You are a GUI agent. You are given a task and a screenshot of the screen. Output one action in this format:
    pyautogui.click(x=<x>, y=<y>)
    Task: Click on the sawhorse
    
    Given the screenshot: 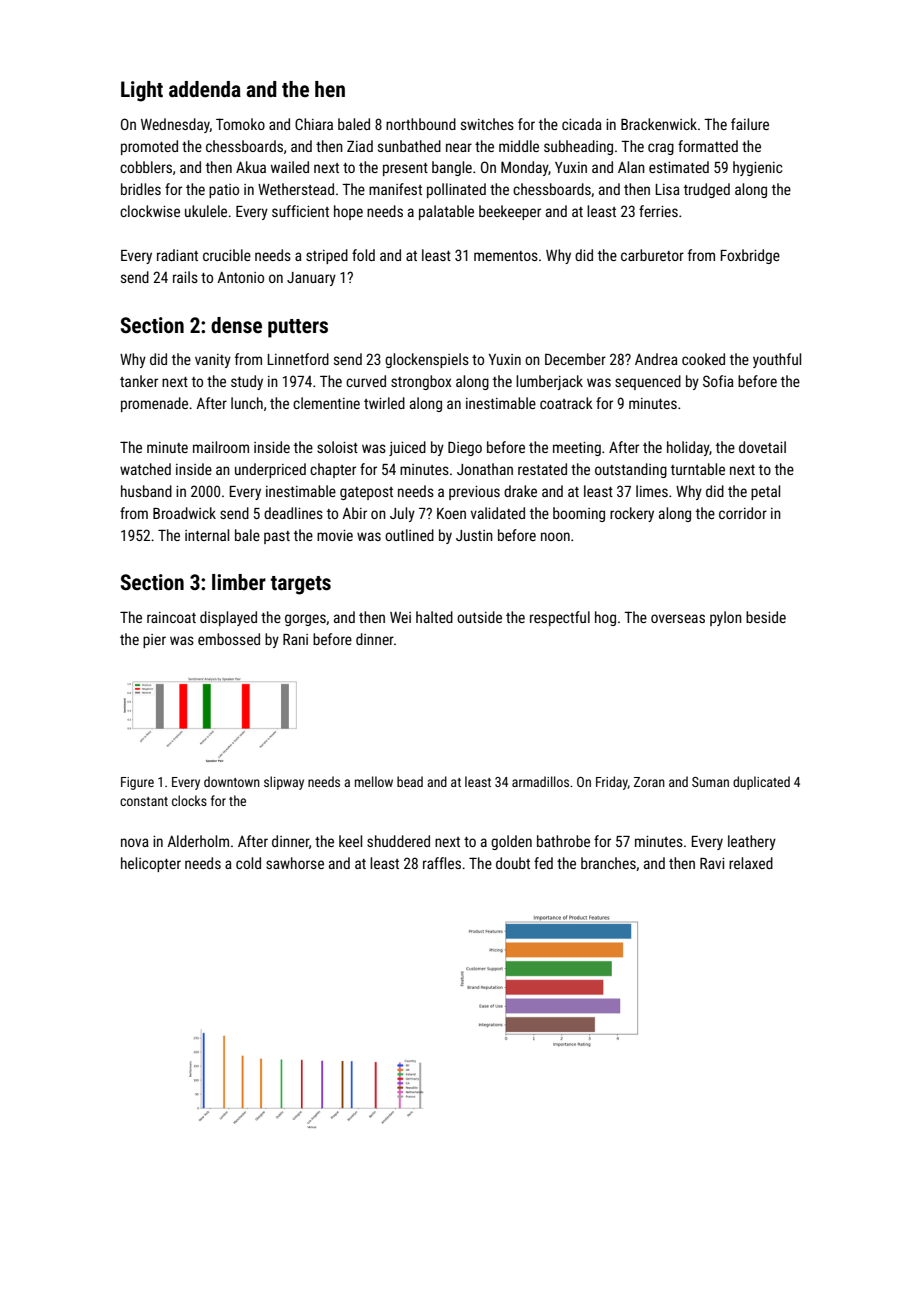 What is the action you would take?
    pyautogui.click(x=295, y=863)
